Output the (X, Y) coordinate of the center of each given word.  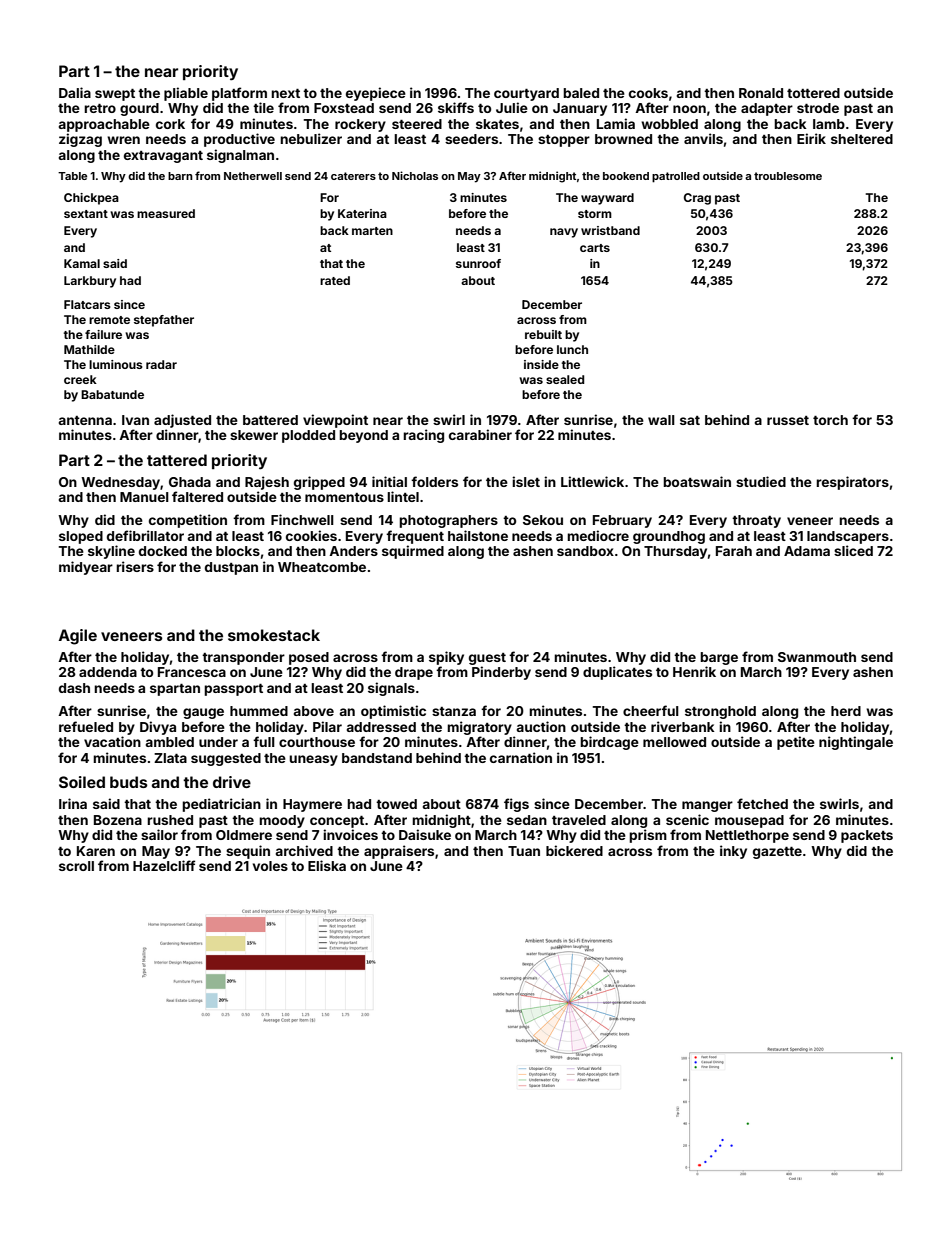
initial (389, 481)
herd (846, 711)
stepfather (164, 321)
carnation (521, 757)
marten (372, 231)
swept (115, 95)
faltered (197, 496)
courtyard (526, 94)
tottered (813, 93)
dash (74, 688)
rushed (170, 820)
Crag (697, 199)
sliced (853, 550)
